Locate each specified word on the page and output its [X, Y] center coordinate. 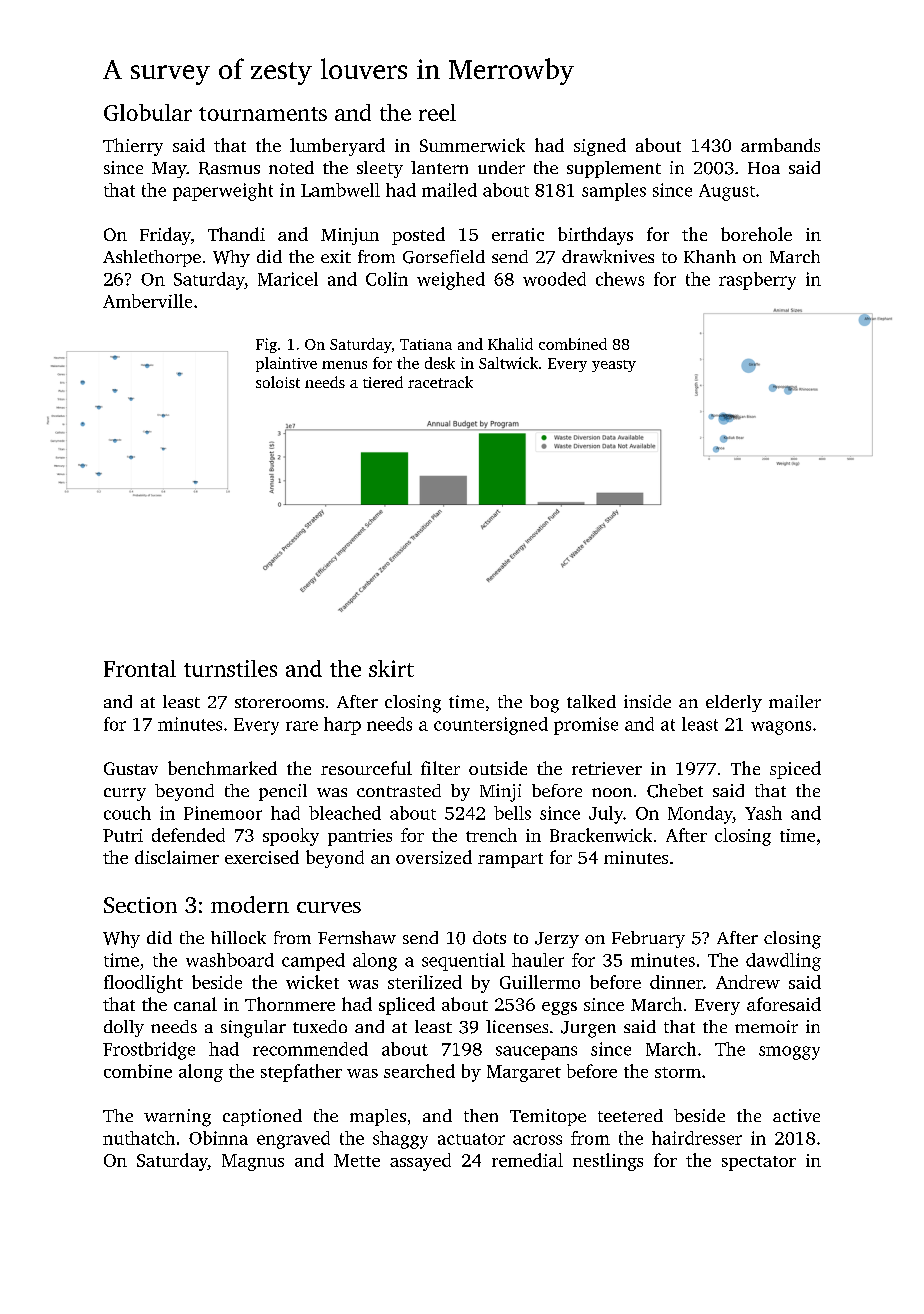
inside [647, 701]
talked [591, 701]
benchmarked [222, 768]
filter [440, 768]
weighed [451, 281]
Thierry [133, 147]
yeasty [614, 366]
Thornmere [290, 1004]
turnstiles [230, 668]
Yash [763, 813]
